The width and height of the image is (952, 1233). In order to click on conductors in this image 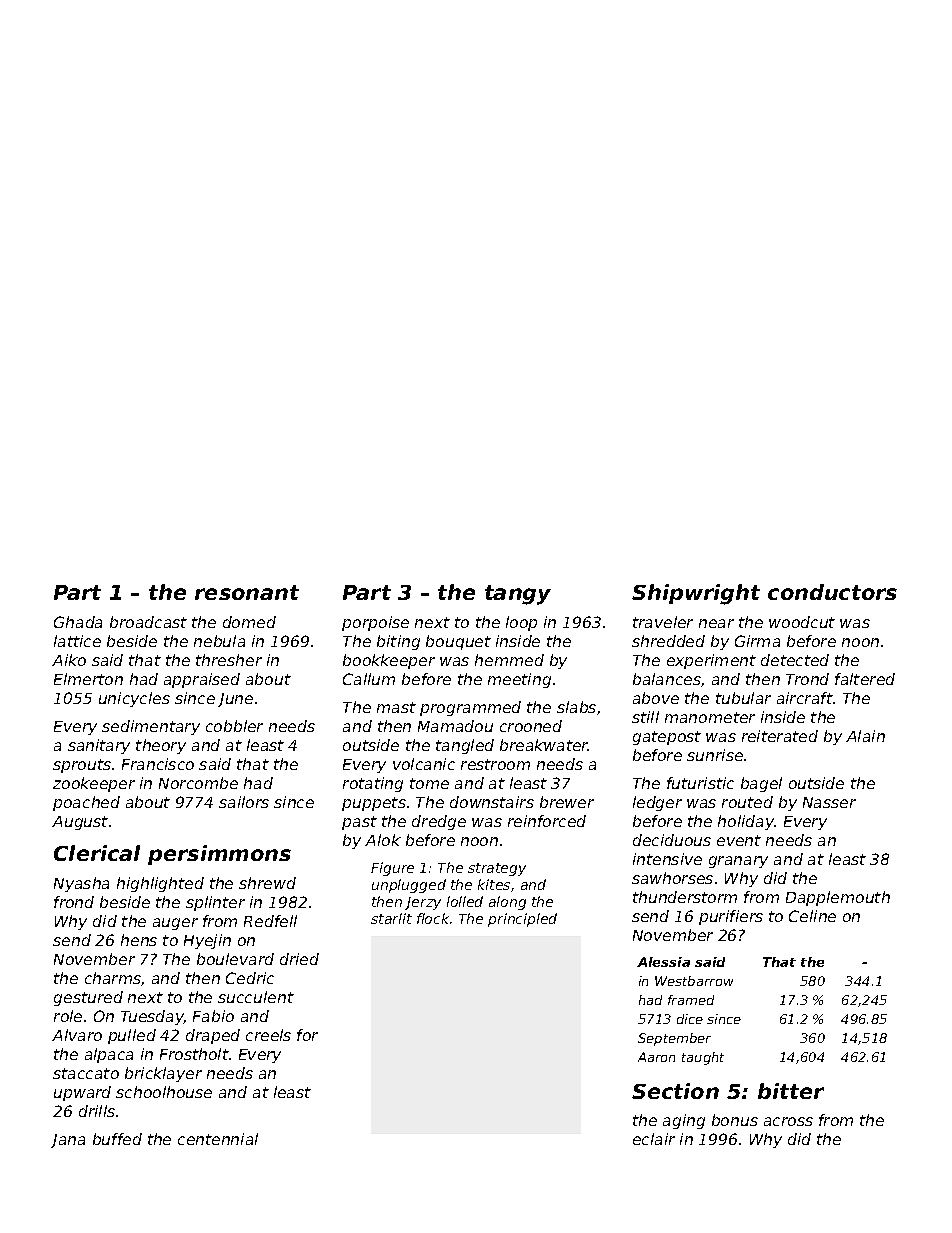, I will do `click(832, 592)`.
